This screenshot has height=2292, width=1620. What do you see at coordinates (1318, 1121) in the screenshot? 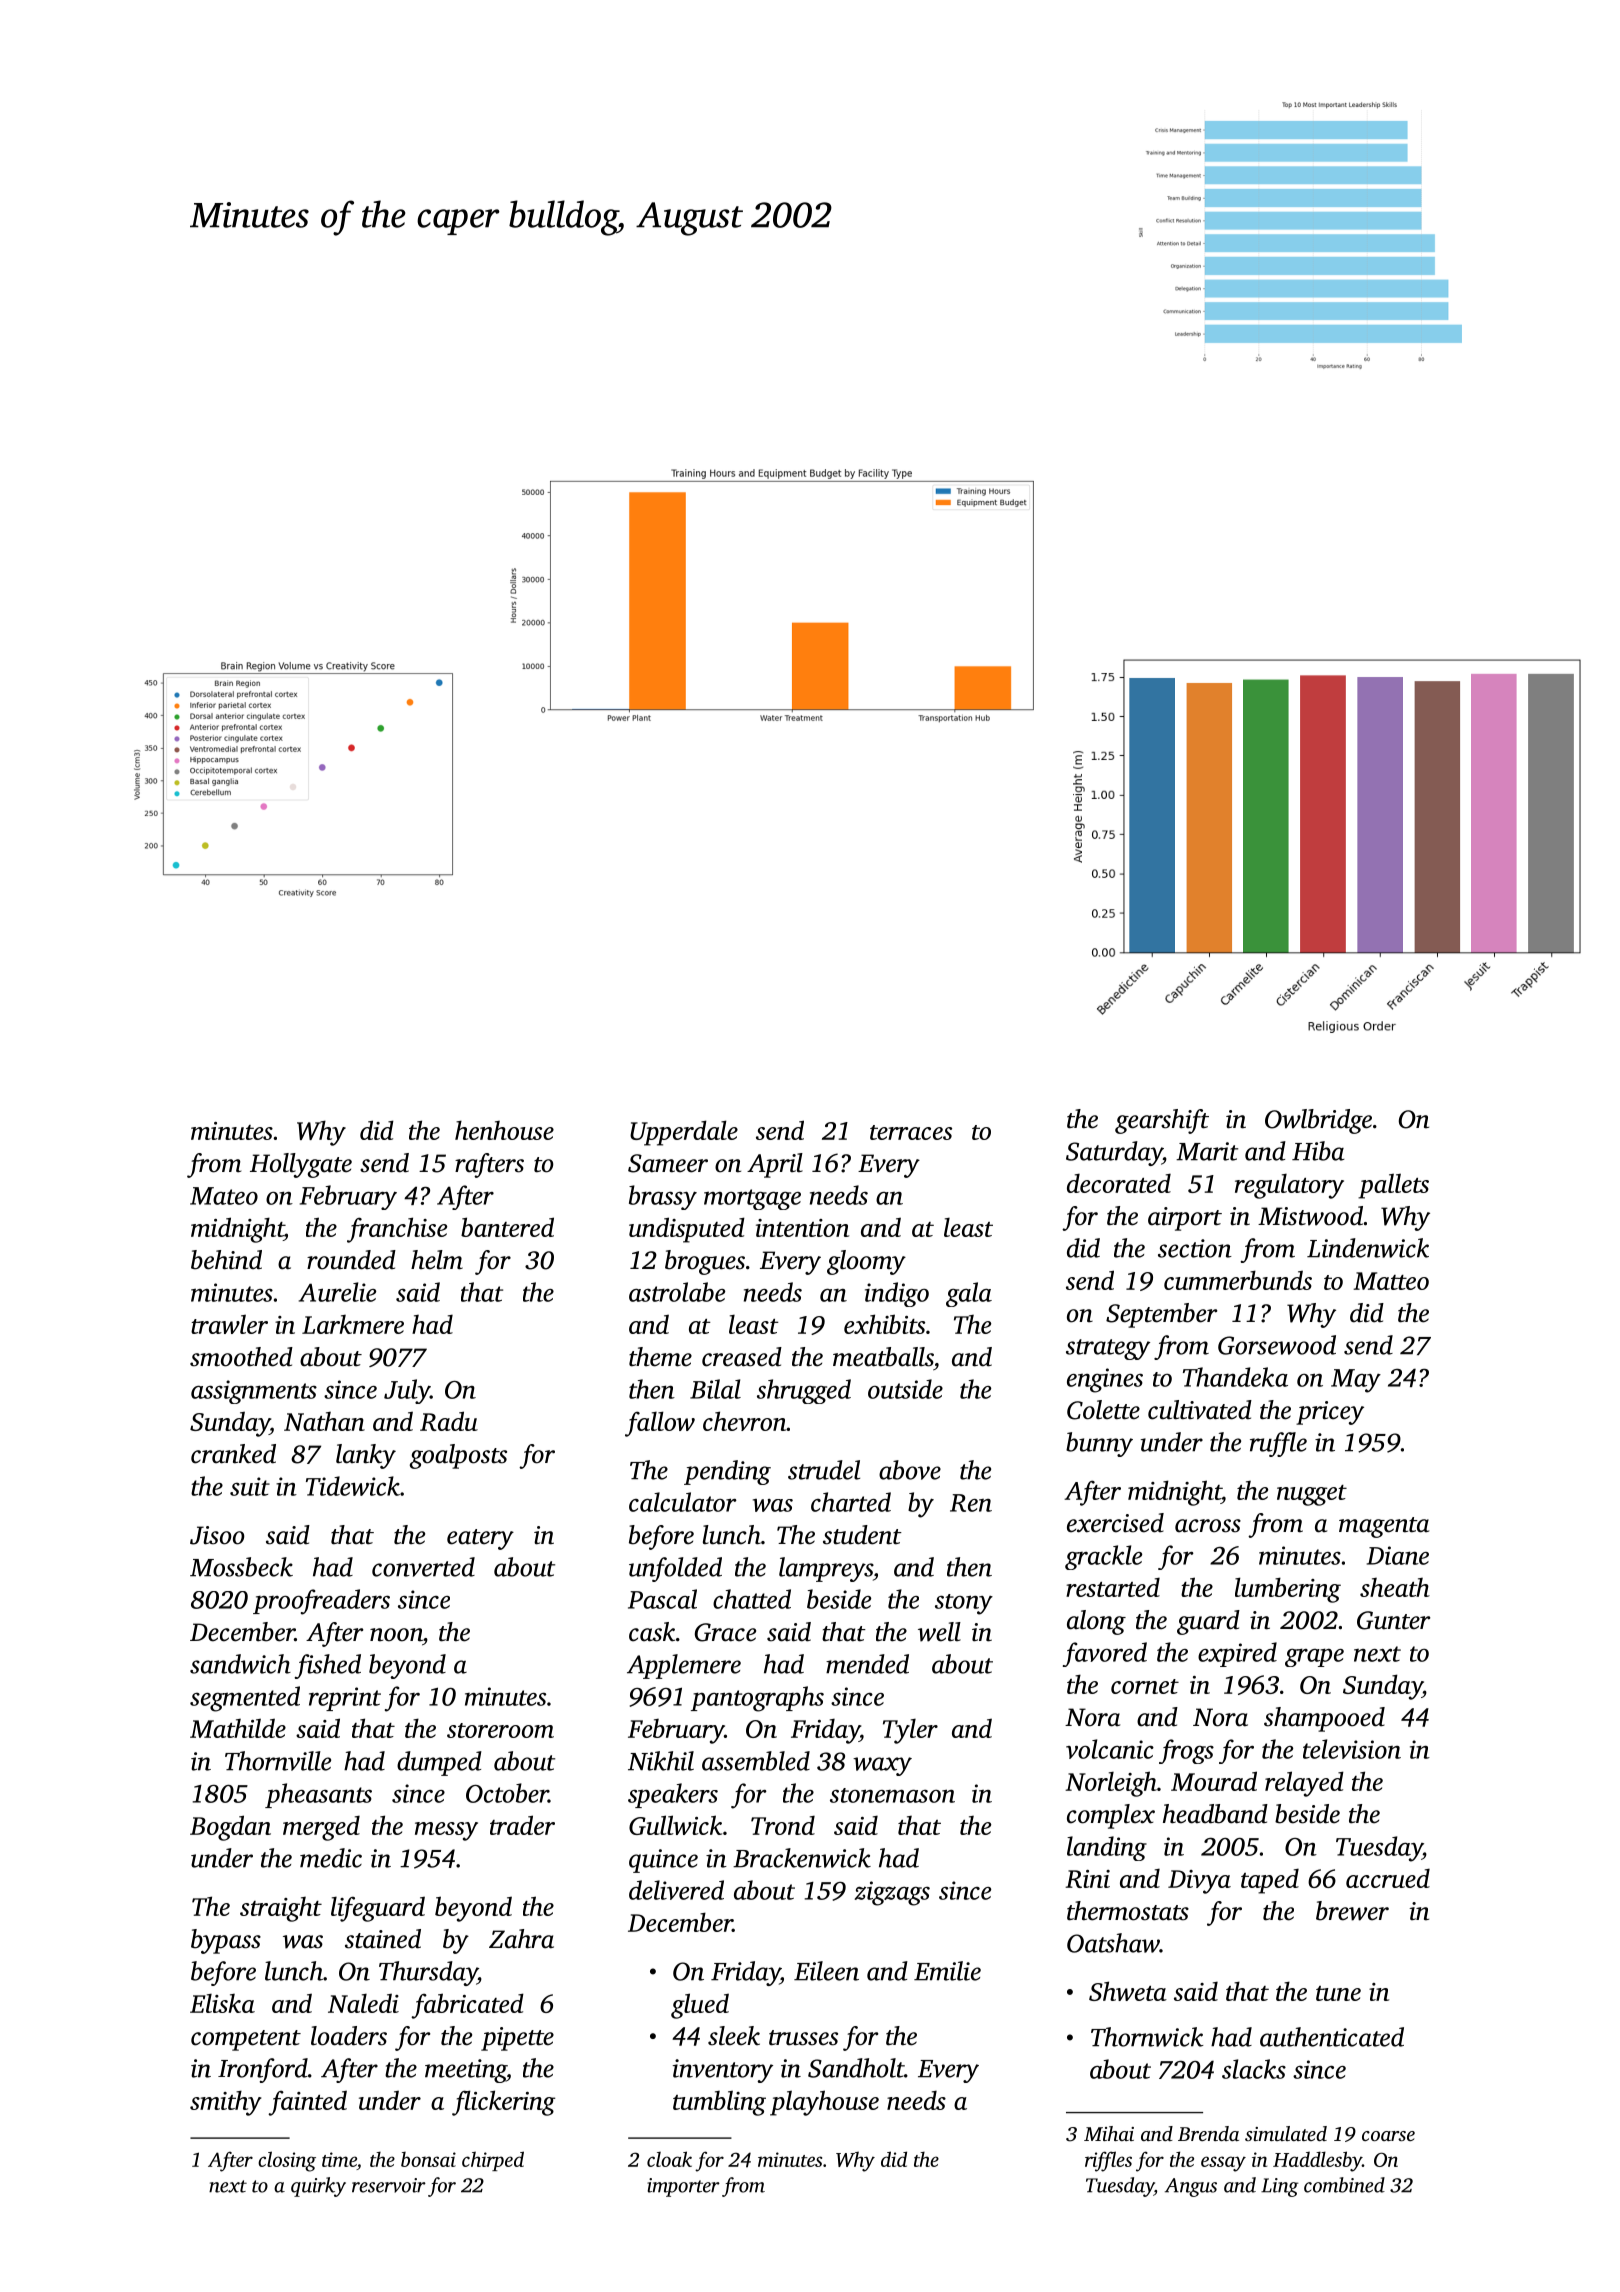
I see `Owlbridge` at bounding box center [1318, 1121].
